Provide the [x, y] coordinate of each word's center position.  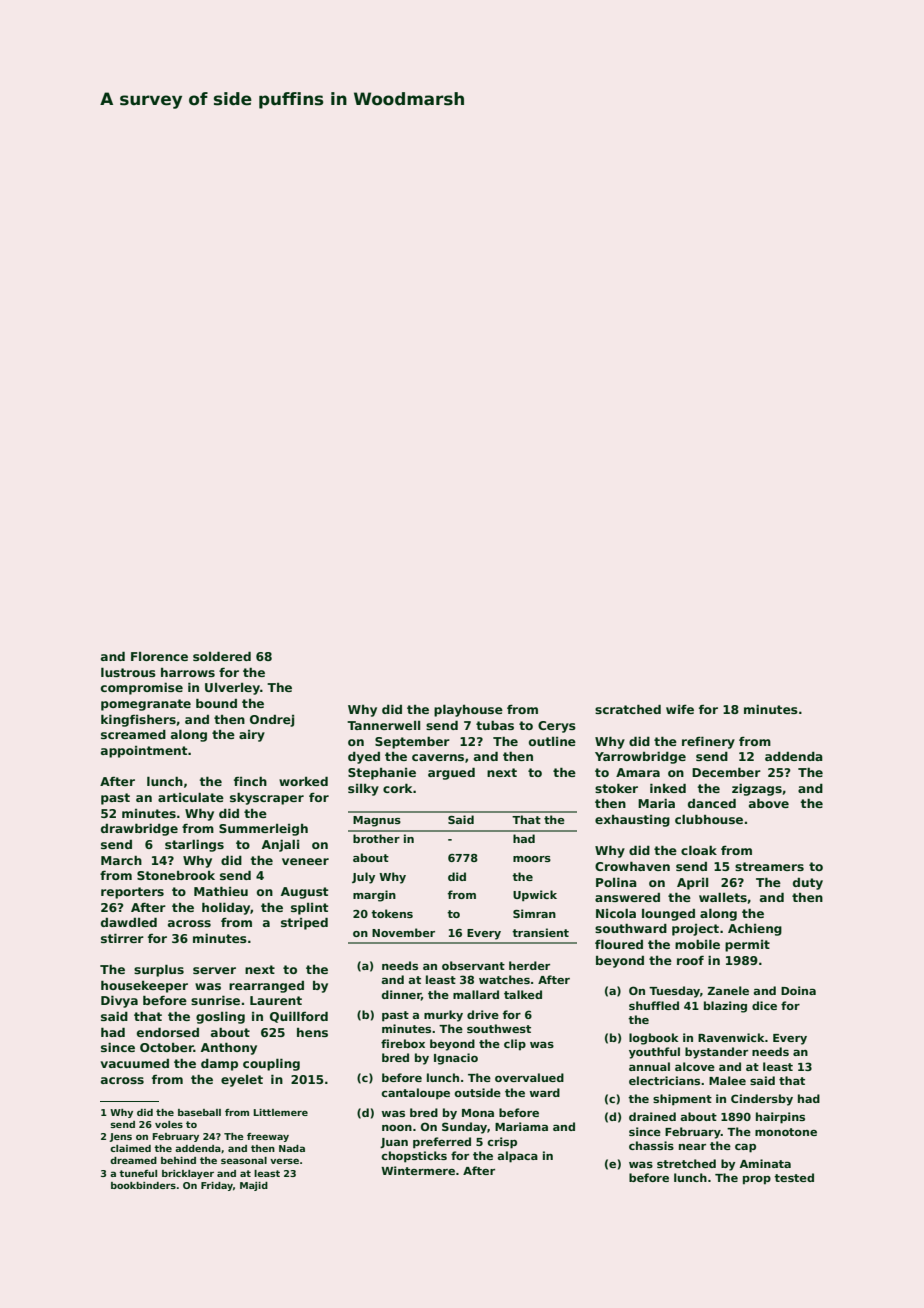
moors [532, 859]
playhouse [468, 710]
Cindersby [762, 1100]
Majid [254, 1186]
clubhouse [709, 819]
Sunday [464, 1128]
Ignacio [456, 1059]
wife [680, 709]
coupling [271, 1064]
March [121, 860]
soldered [222, 656]
